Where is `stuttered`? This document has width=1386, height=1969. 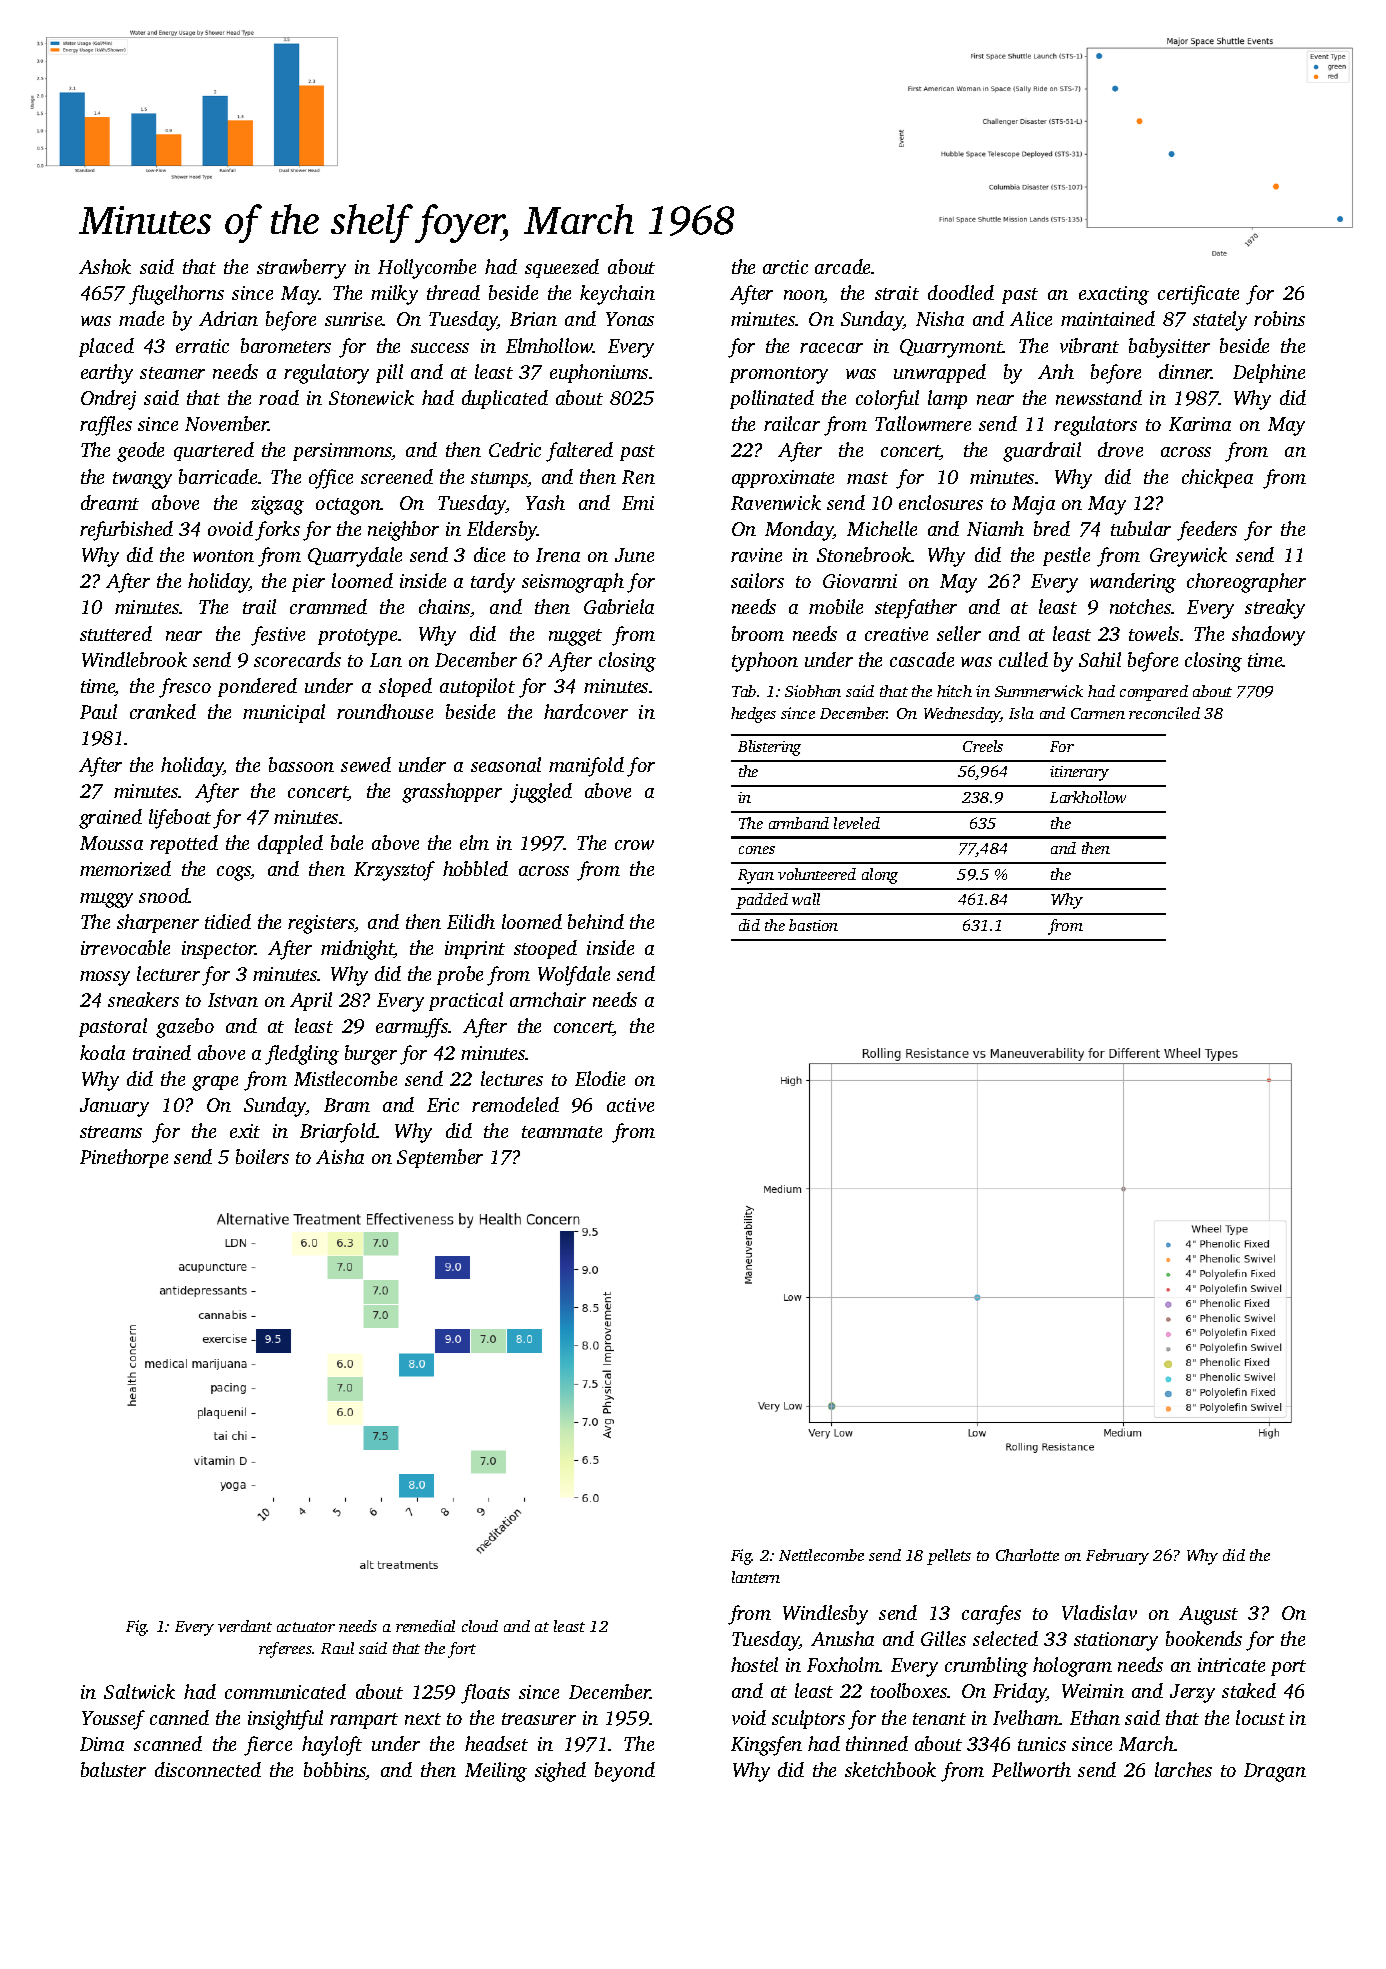 stuttered is located at coordinates (116, 633).
